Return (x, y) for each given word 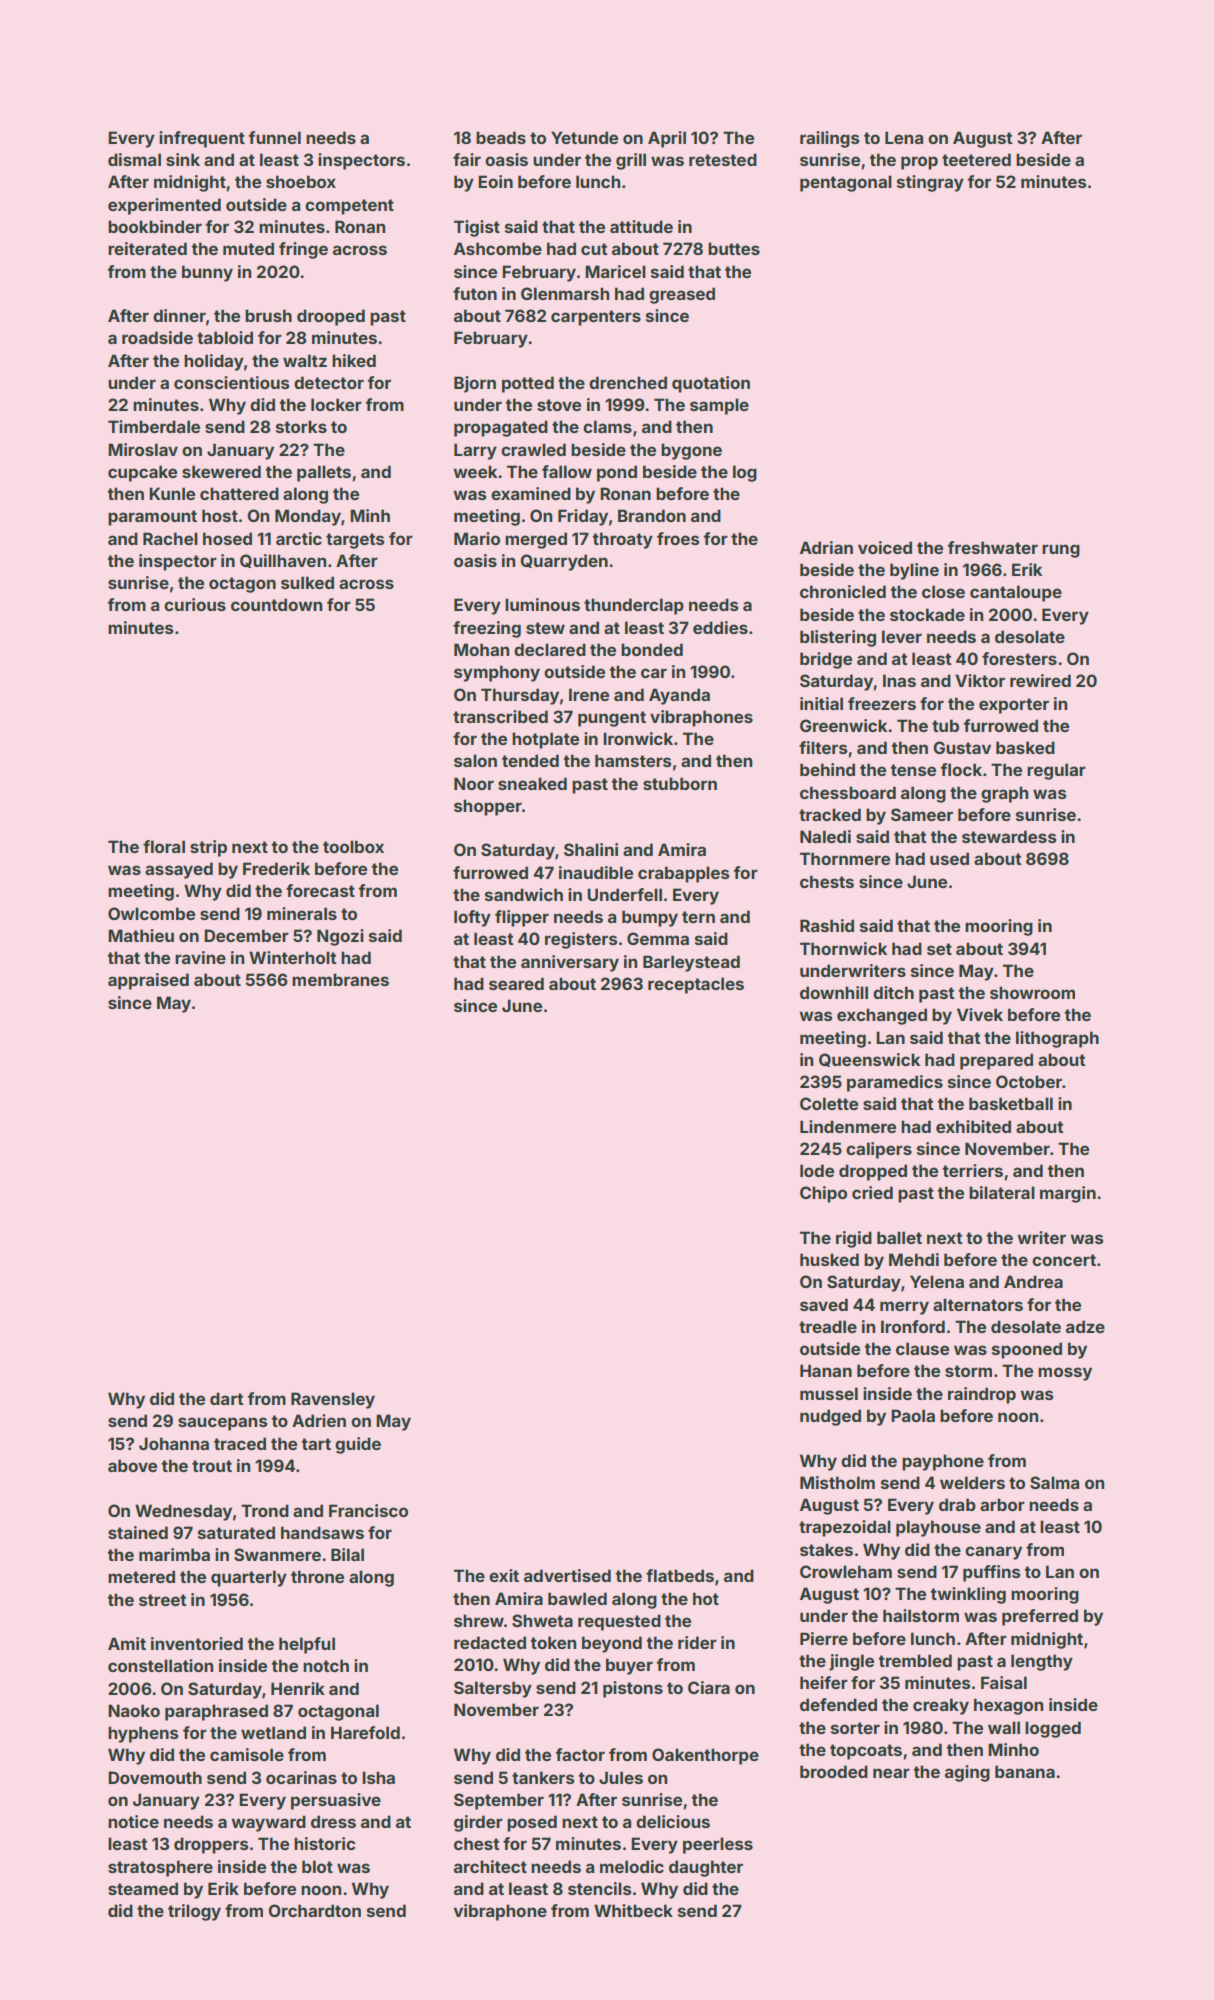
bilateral (1002, 1192)
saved (824, 1304)
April (667, 139)
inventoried (197, 1643)
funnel (275, 137)
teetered (976, 159)
